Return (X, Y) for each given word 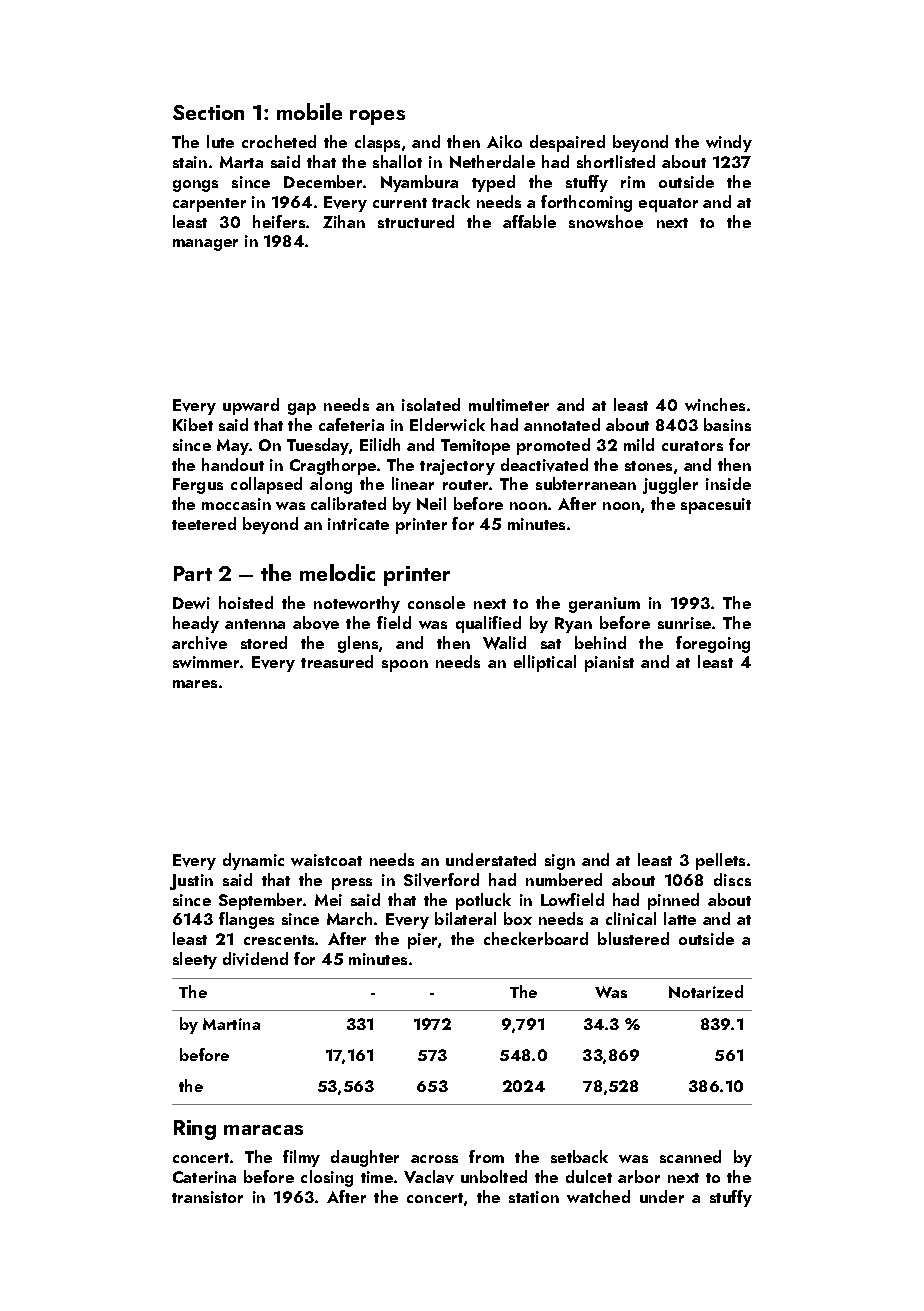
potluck (483, 901)
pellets (720, 861)
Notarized (706, 991)
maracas (263, 1130)
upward (251, 406)
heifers (279, 221)
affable (529, 221)
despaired (567, 143)
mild (639, 444)
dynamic (253, 861)
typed (493, 183)
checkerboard (536, 938)
